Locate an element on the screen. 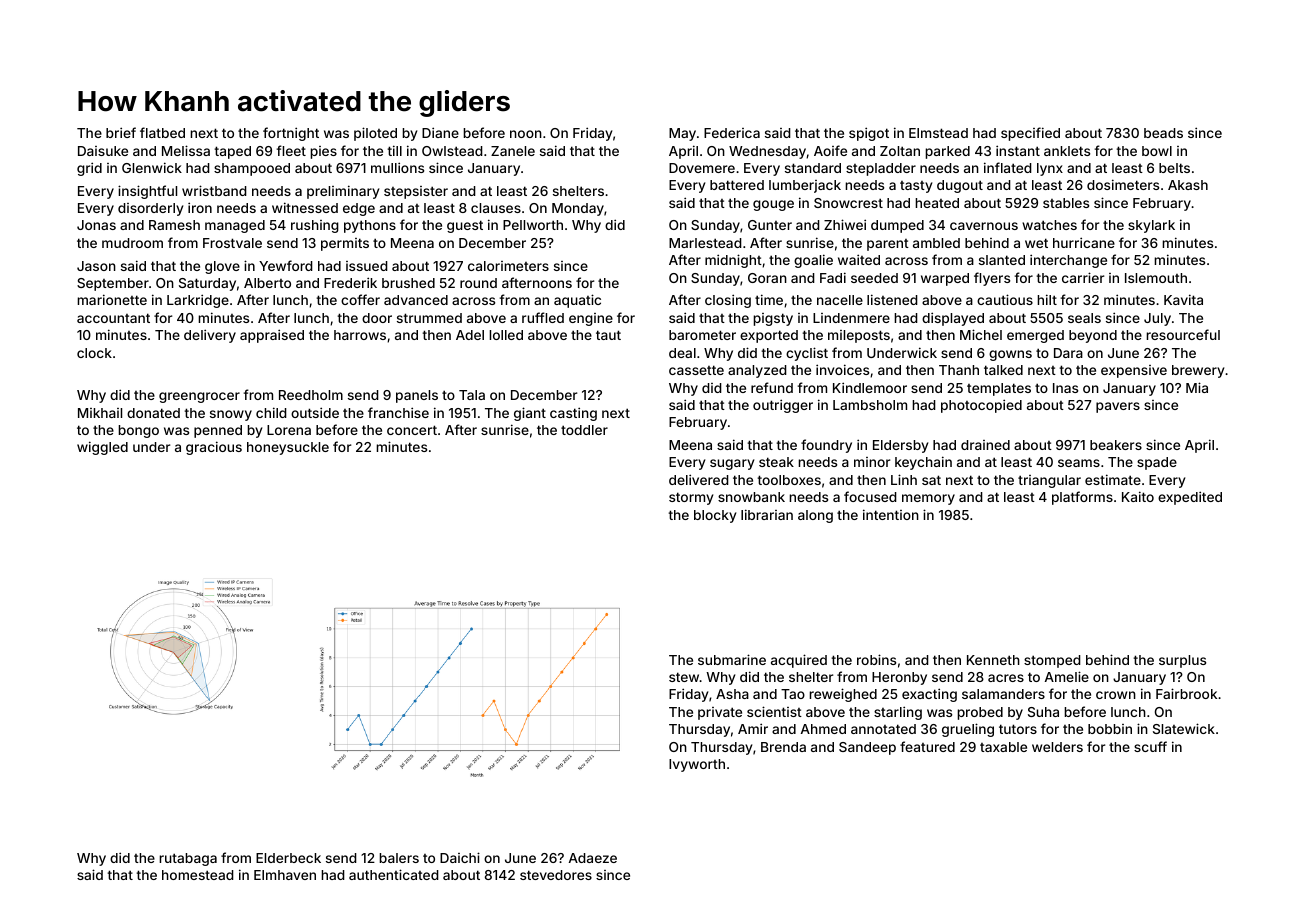 This screenshot has height=924, width=1308. homestead is located at coordinates (198, 875).
